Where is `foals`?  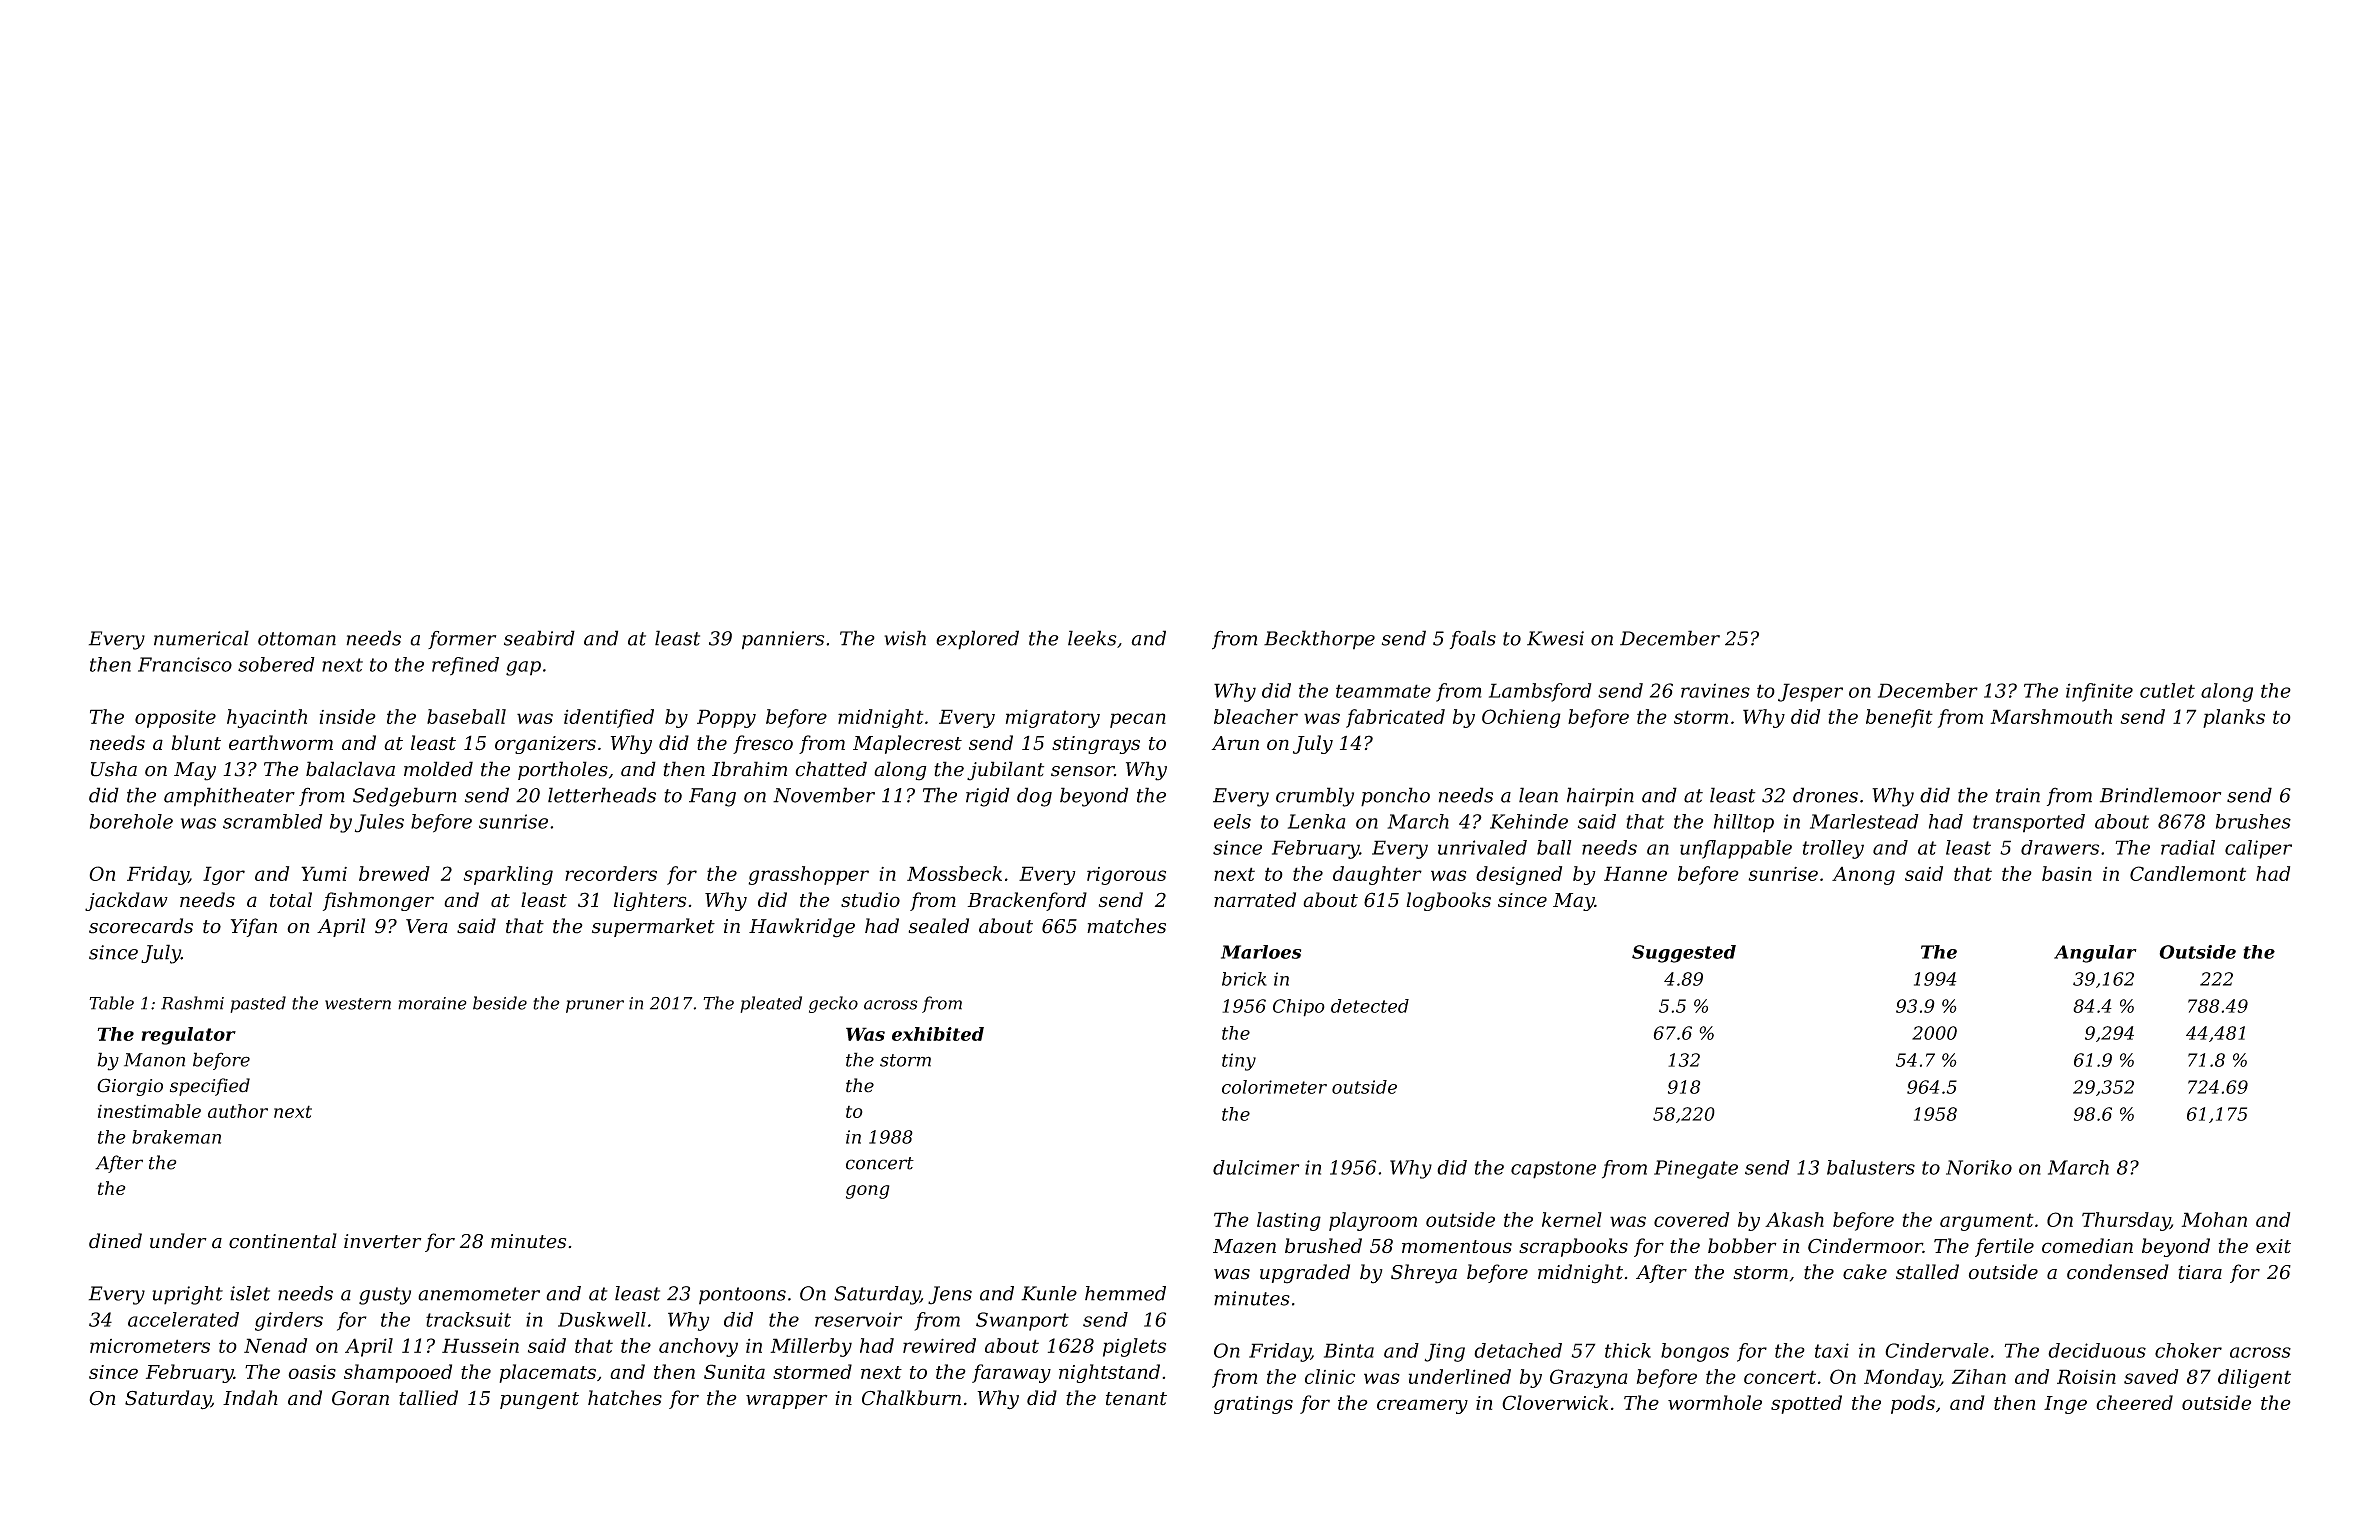 foals is located at coordinates (1473, 639).
